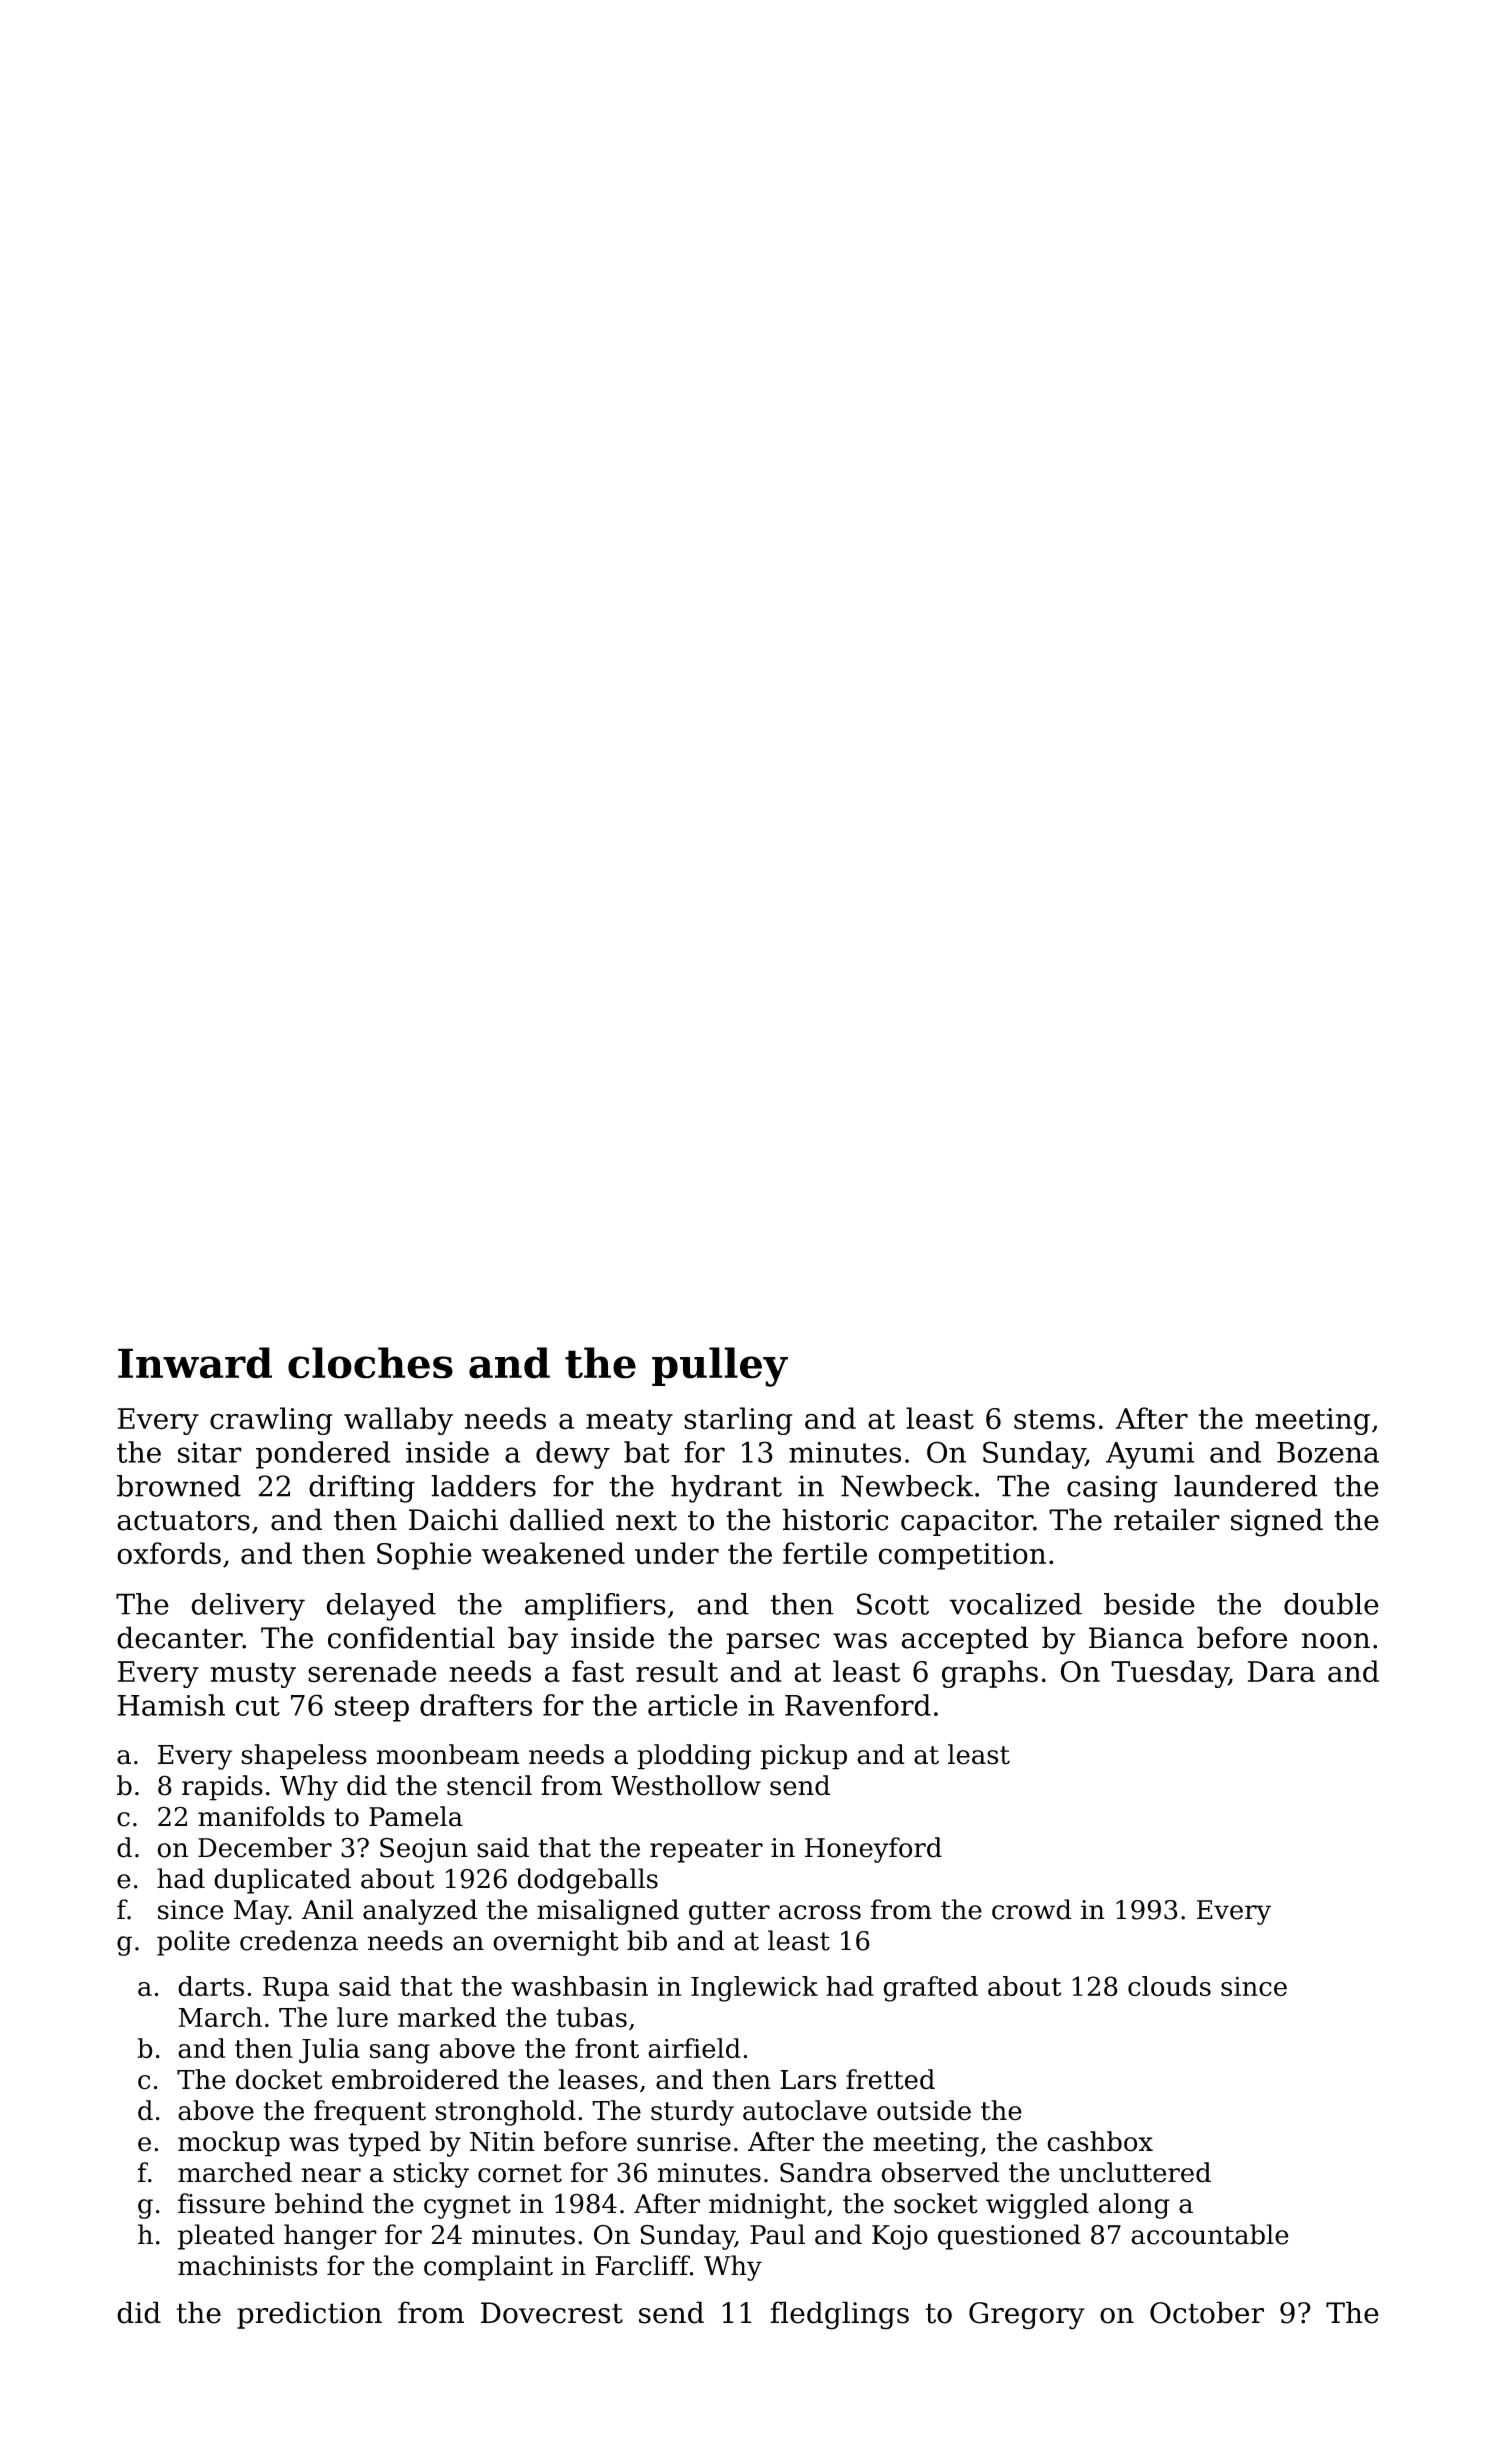 This image has width=1496, height=2464. What do you see at coordinates (1032, 1909) in the image?
I see `crowd` at bounding box center [1032, 1909].
